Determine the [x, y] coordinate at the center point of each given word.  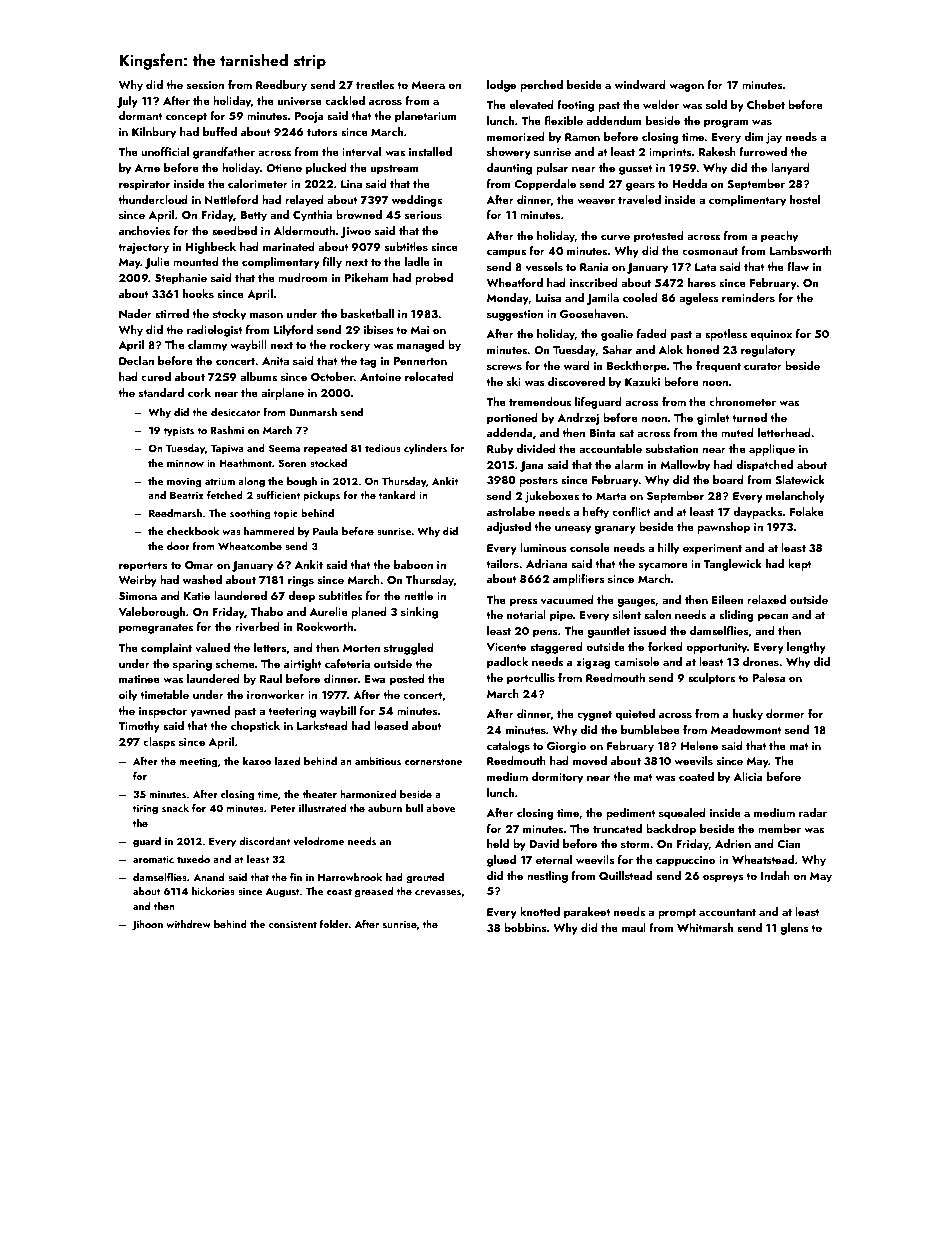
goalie [617, 335]
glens [794, 929]
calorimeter [258, 183]
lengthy [806, 648]
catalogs [508, 747]
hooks [198, 293]
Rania [594, 267]
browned [359, 214]
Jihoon [147, 925]
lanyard [790, 169]
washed [202, 579]
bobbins [525, 927]
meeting [198, 762]
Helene [699, 745]
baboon [413, 564]
